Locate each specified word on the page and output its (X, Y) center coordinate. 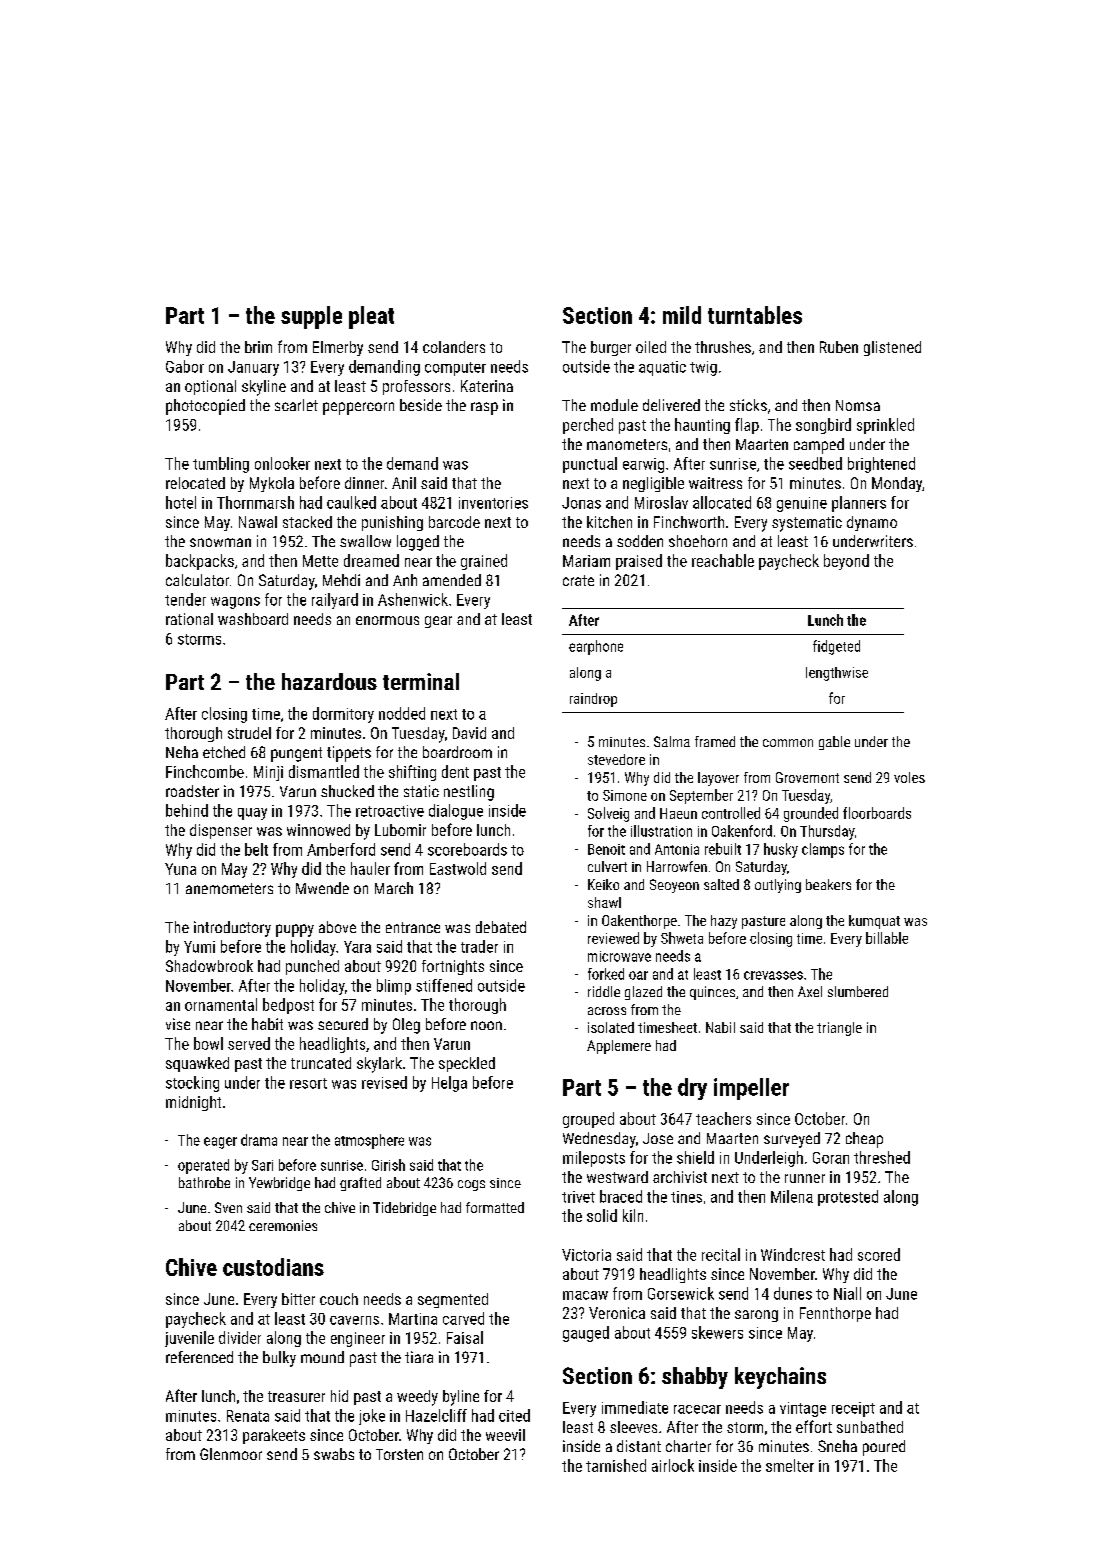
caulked (351, 502)
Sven (228, 1207)
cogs (471, 1185)
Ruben (839, 347)
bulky (279, 1359)
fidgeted (836, 647)
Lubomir (400, 830)
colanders (454, 347)
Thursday (827, 832)
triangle (839, 1029)
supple (311, 317)
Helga (449, 1084)
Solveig (608, 814)
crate (578, 580)
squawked (197, 1064)
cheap (864, 1140)
